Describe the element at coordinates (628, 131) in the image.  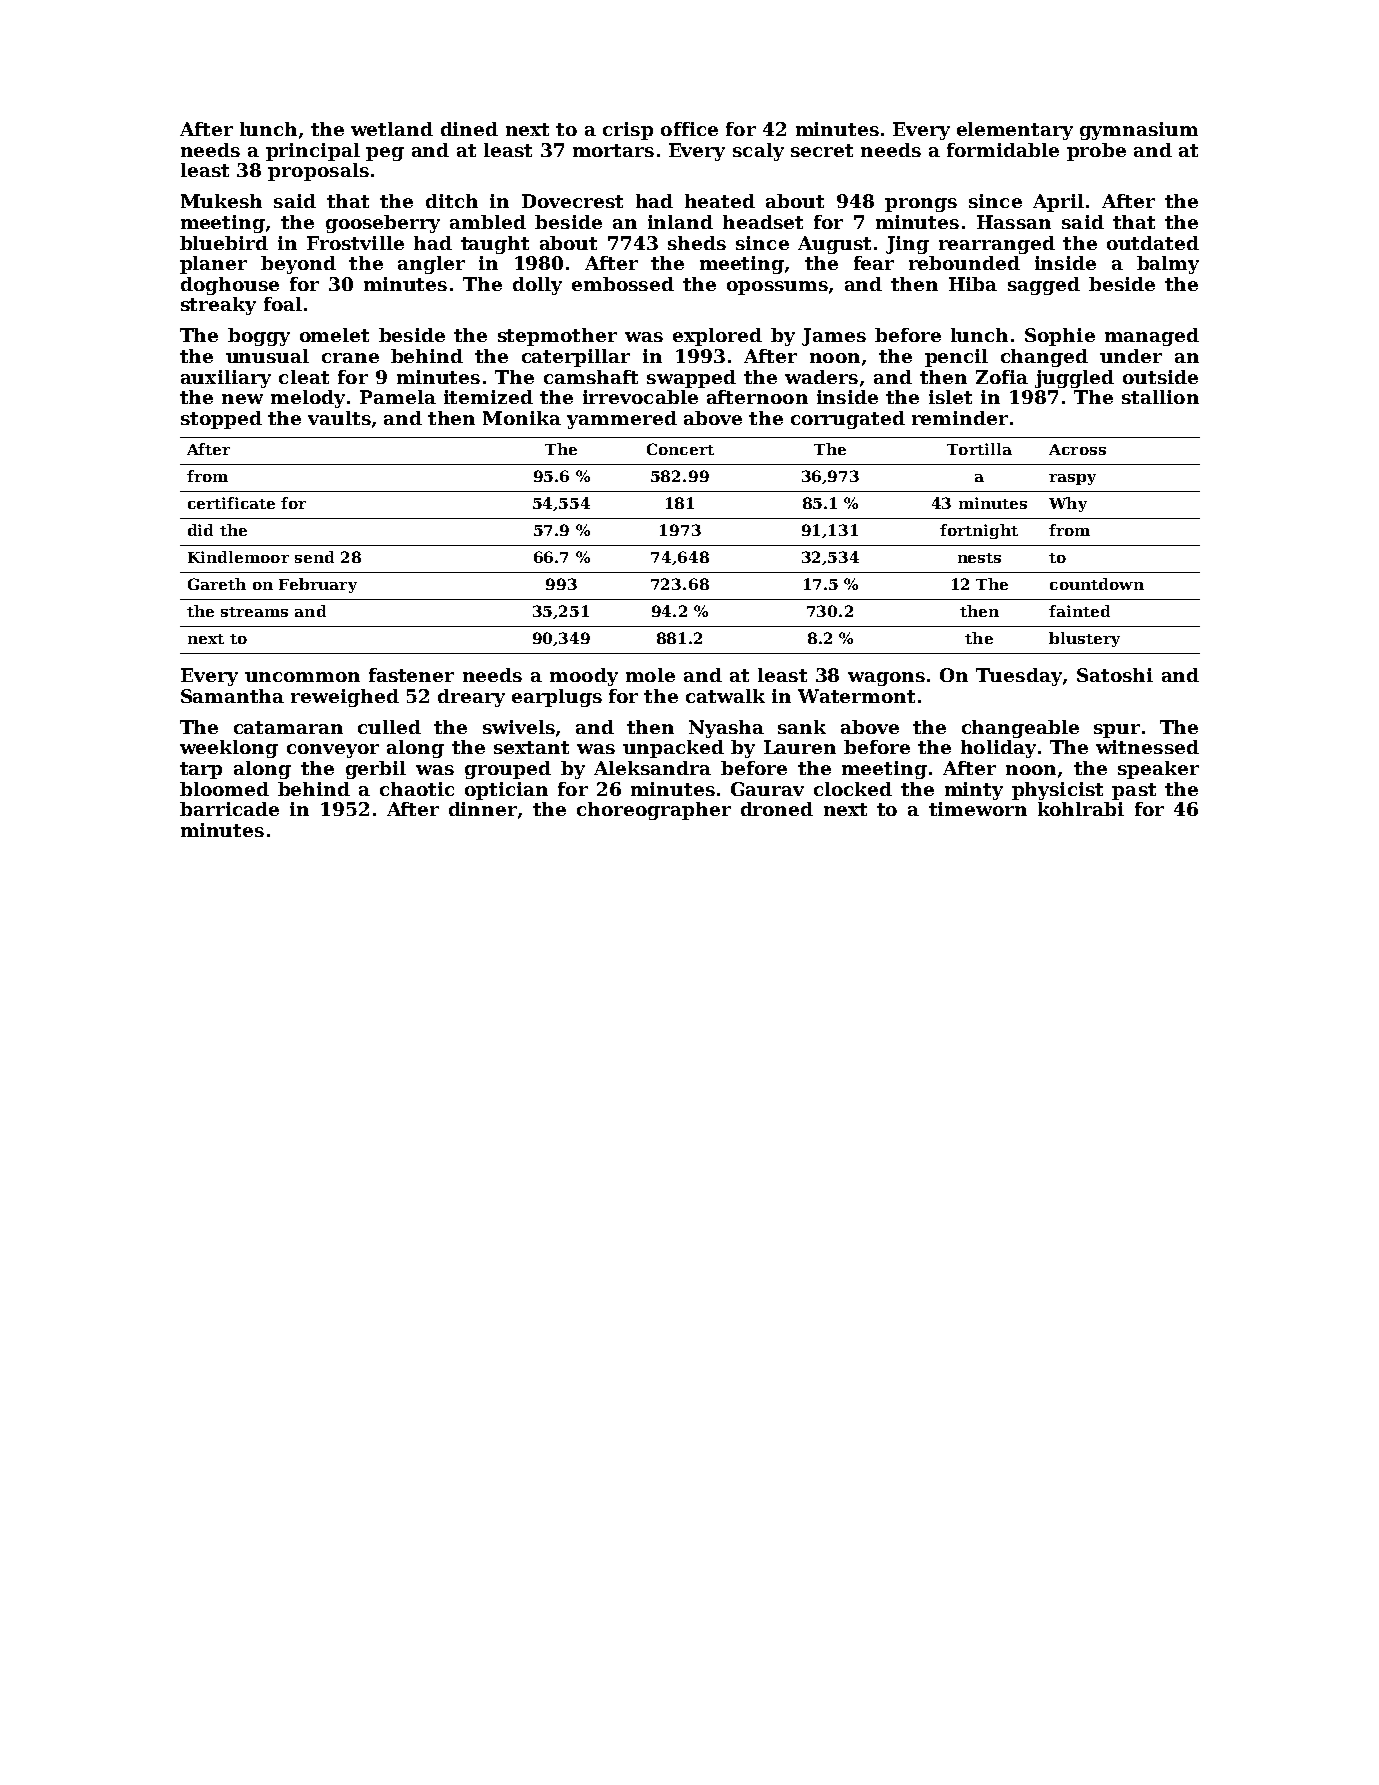
I see `crisp` at that location.
